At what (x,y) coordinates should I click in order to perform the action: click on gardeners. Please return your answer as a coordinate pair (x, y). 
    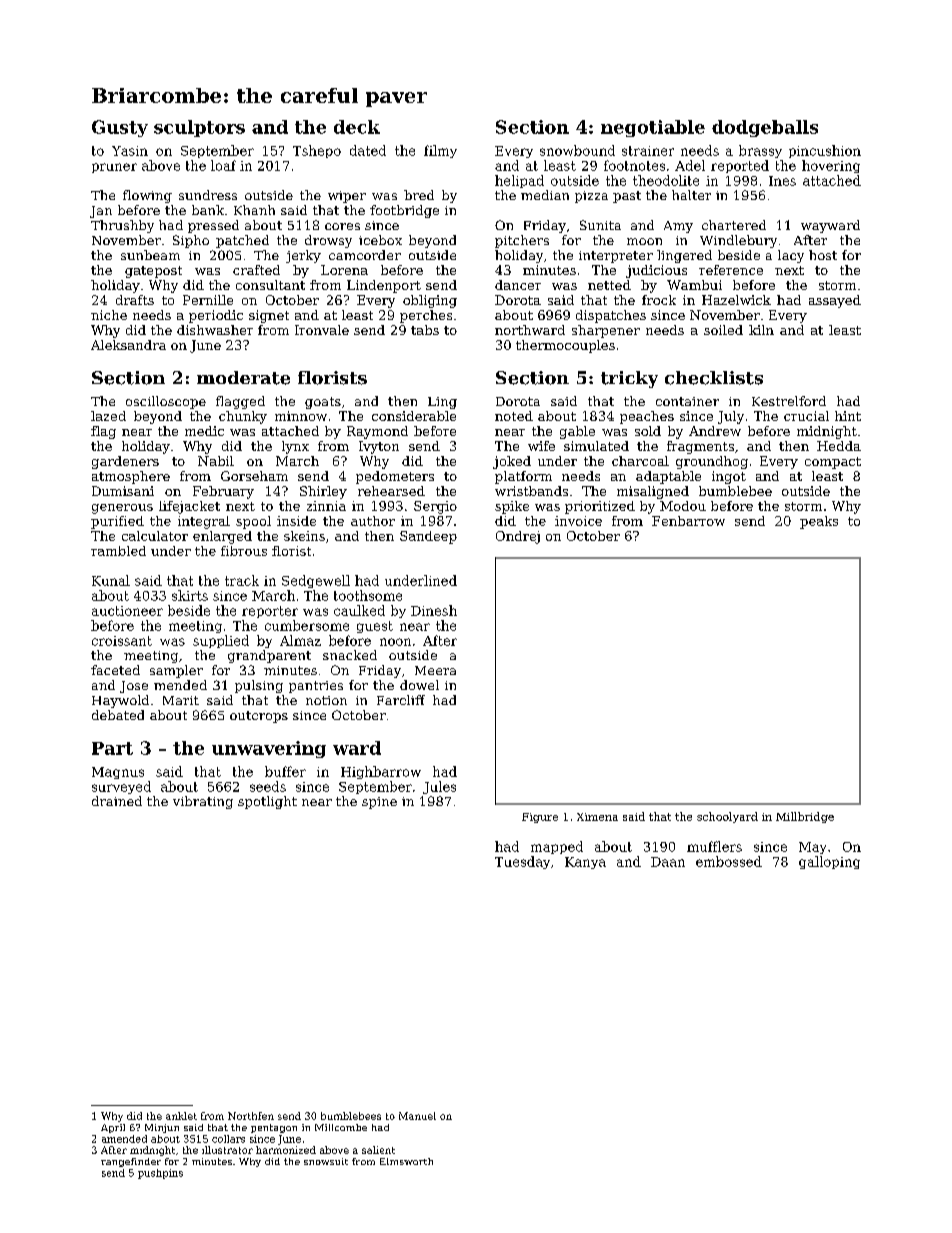
    Looking at the image, I should click on (125, 462).
